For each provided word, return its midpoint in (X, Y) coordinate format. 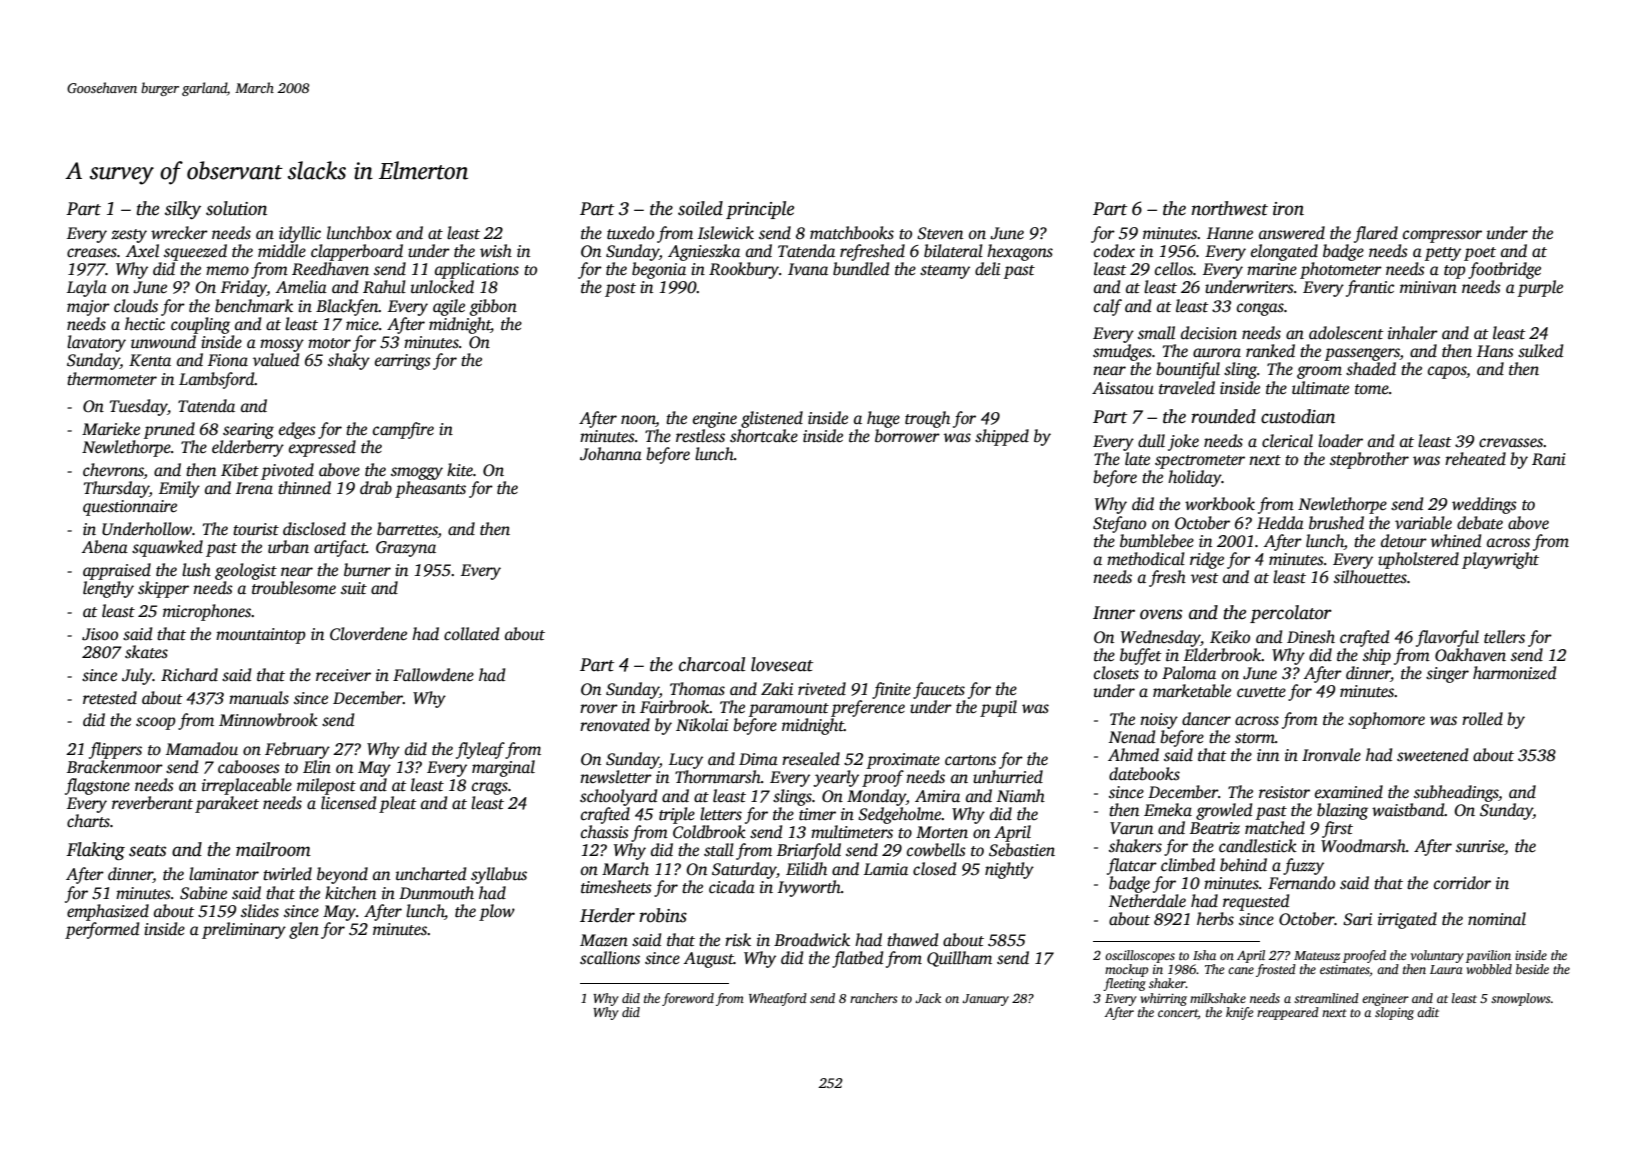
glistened (772, 419)
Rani (1549, 459)
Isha (1204, 955)
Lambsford (217, 380)
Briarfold (809, 851)
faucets (939, 690)
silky (183, 210)
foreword (688, 999)
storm (1255, 738)
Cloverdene (368, 634)
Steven (940, 233)
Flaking (95, 851)
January (985, 1000)
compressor (1442, 236)
